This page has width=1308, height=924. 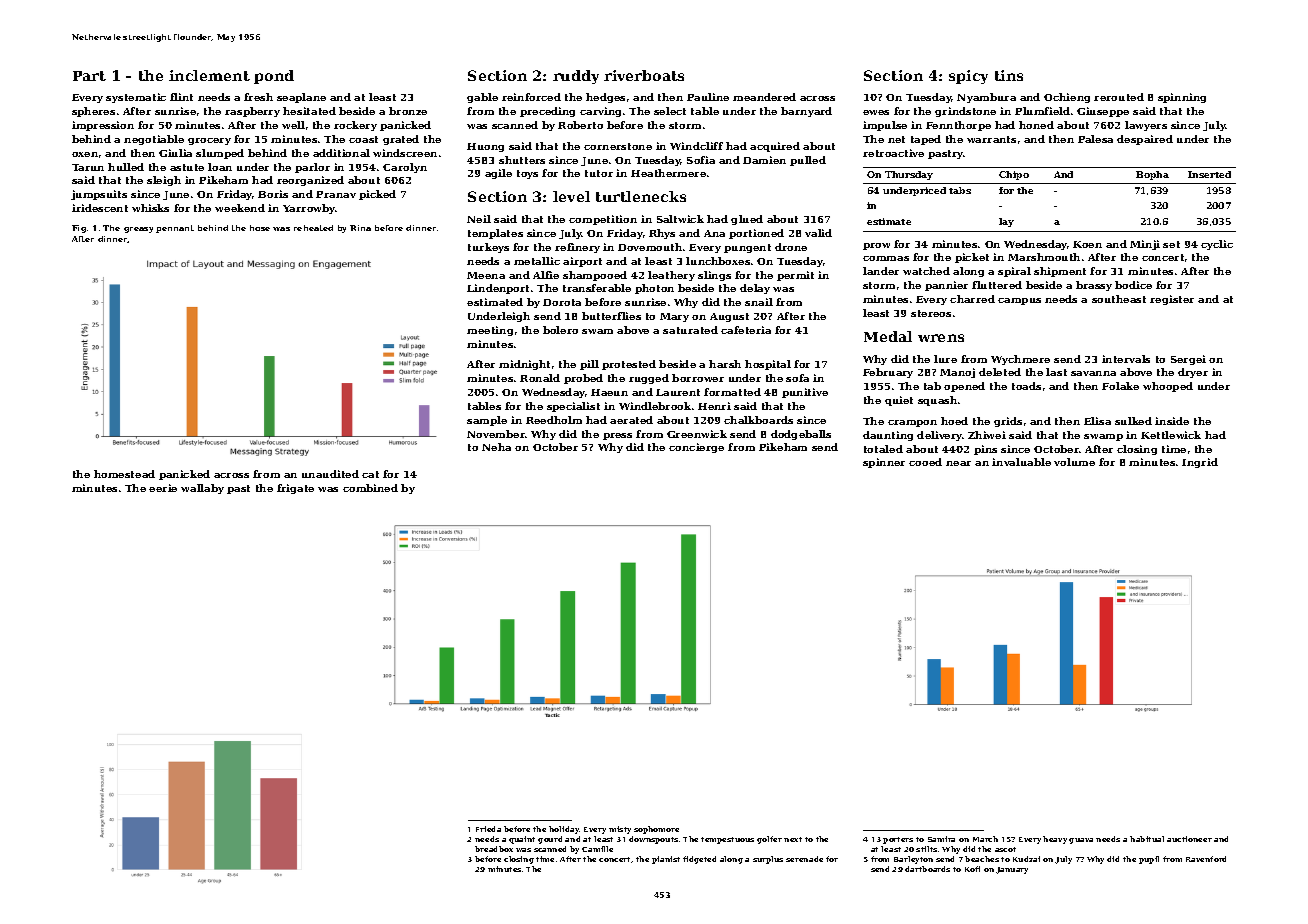 I want to click on pennant, so click(x=175, y=229).
